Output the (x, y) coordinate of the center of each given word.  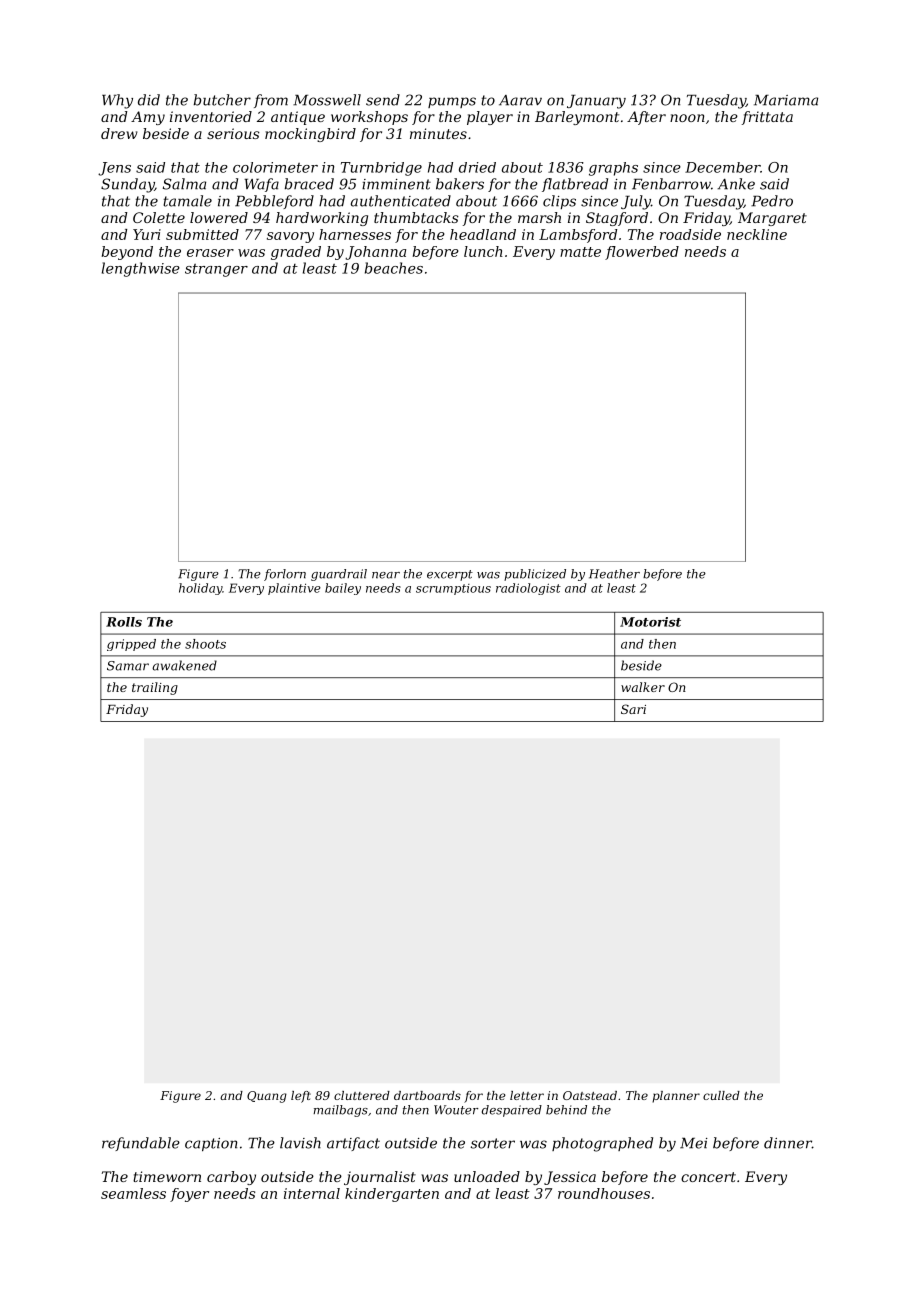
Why (117, 101)
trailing (155, 688)
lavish (300, 1143)
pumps (452, 102)
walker (643, 687)
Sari (633, 709)
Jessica (570, 1178)
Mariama (786, 100)
